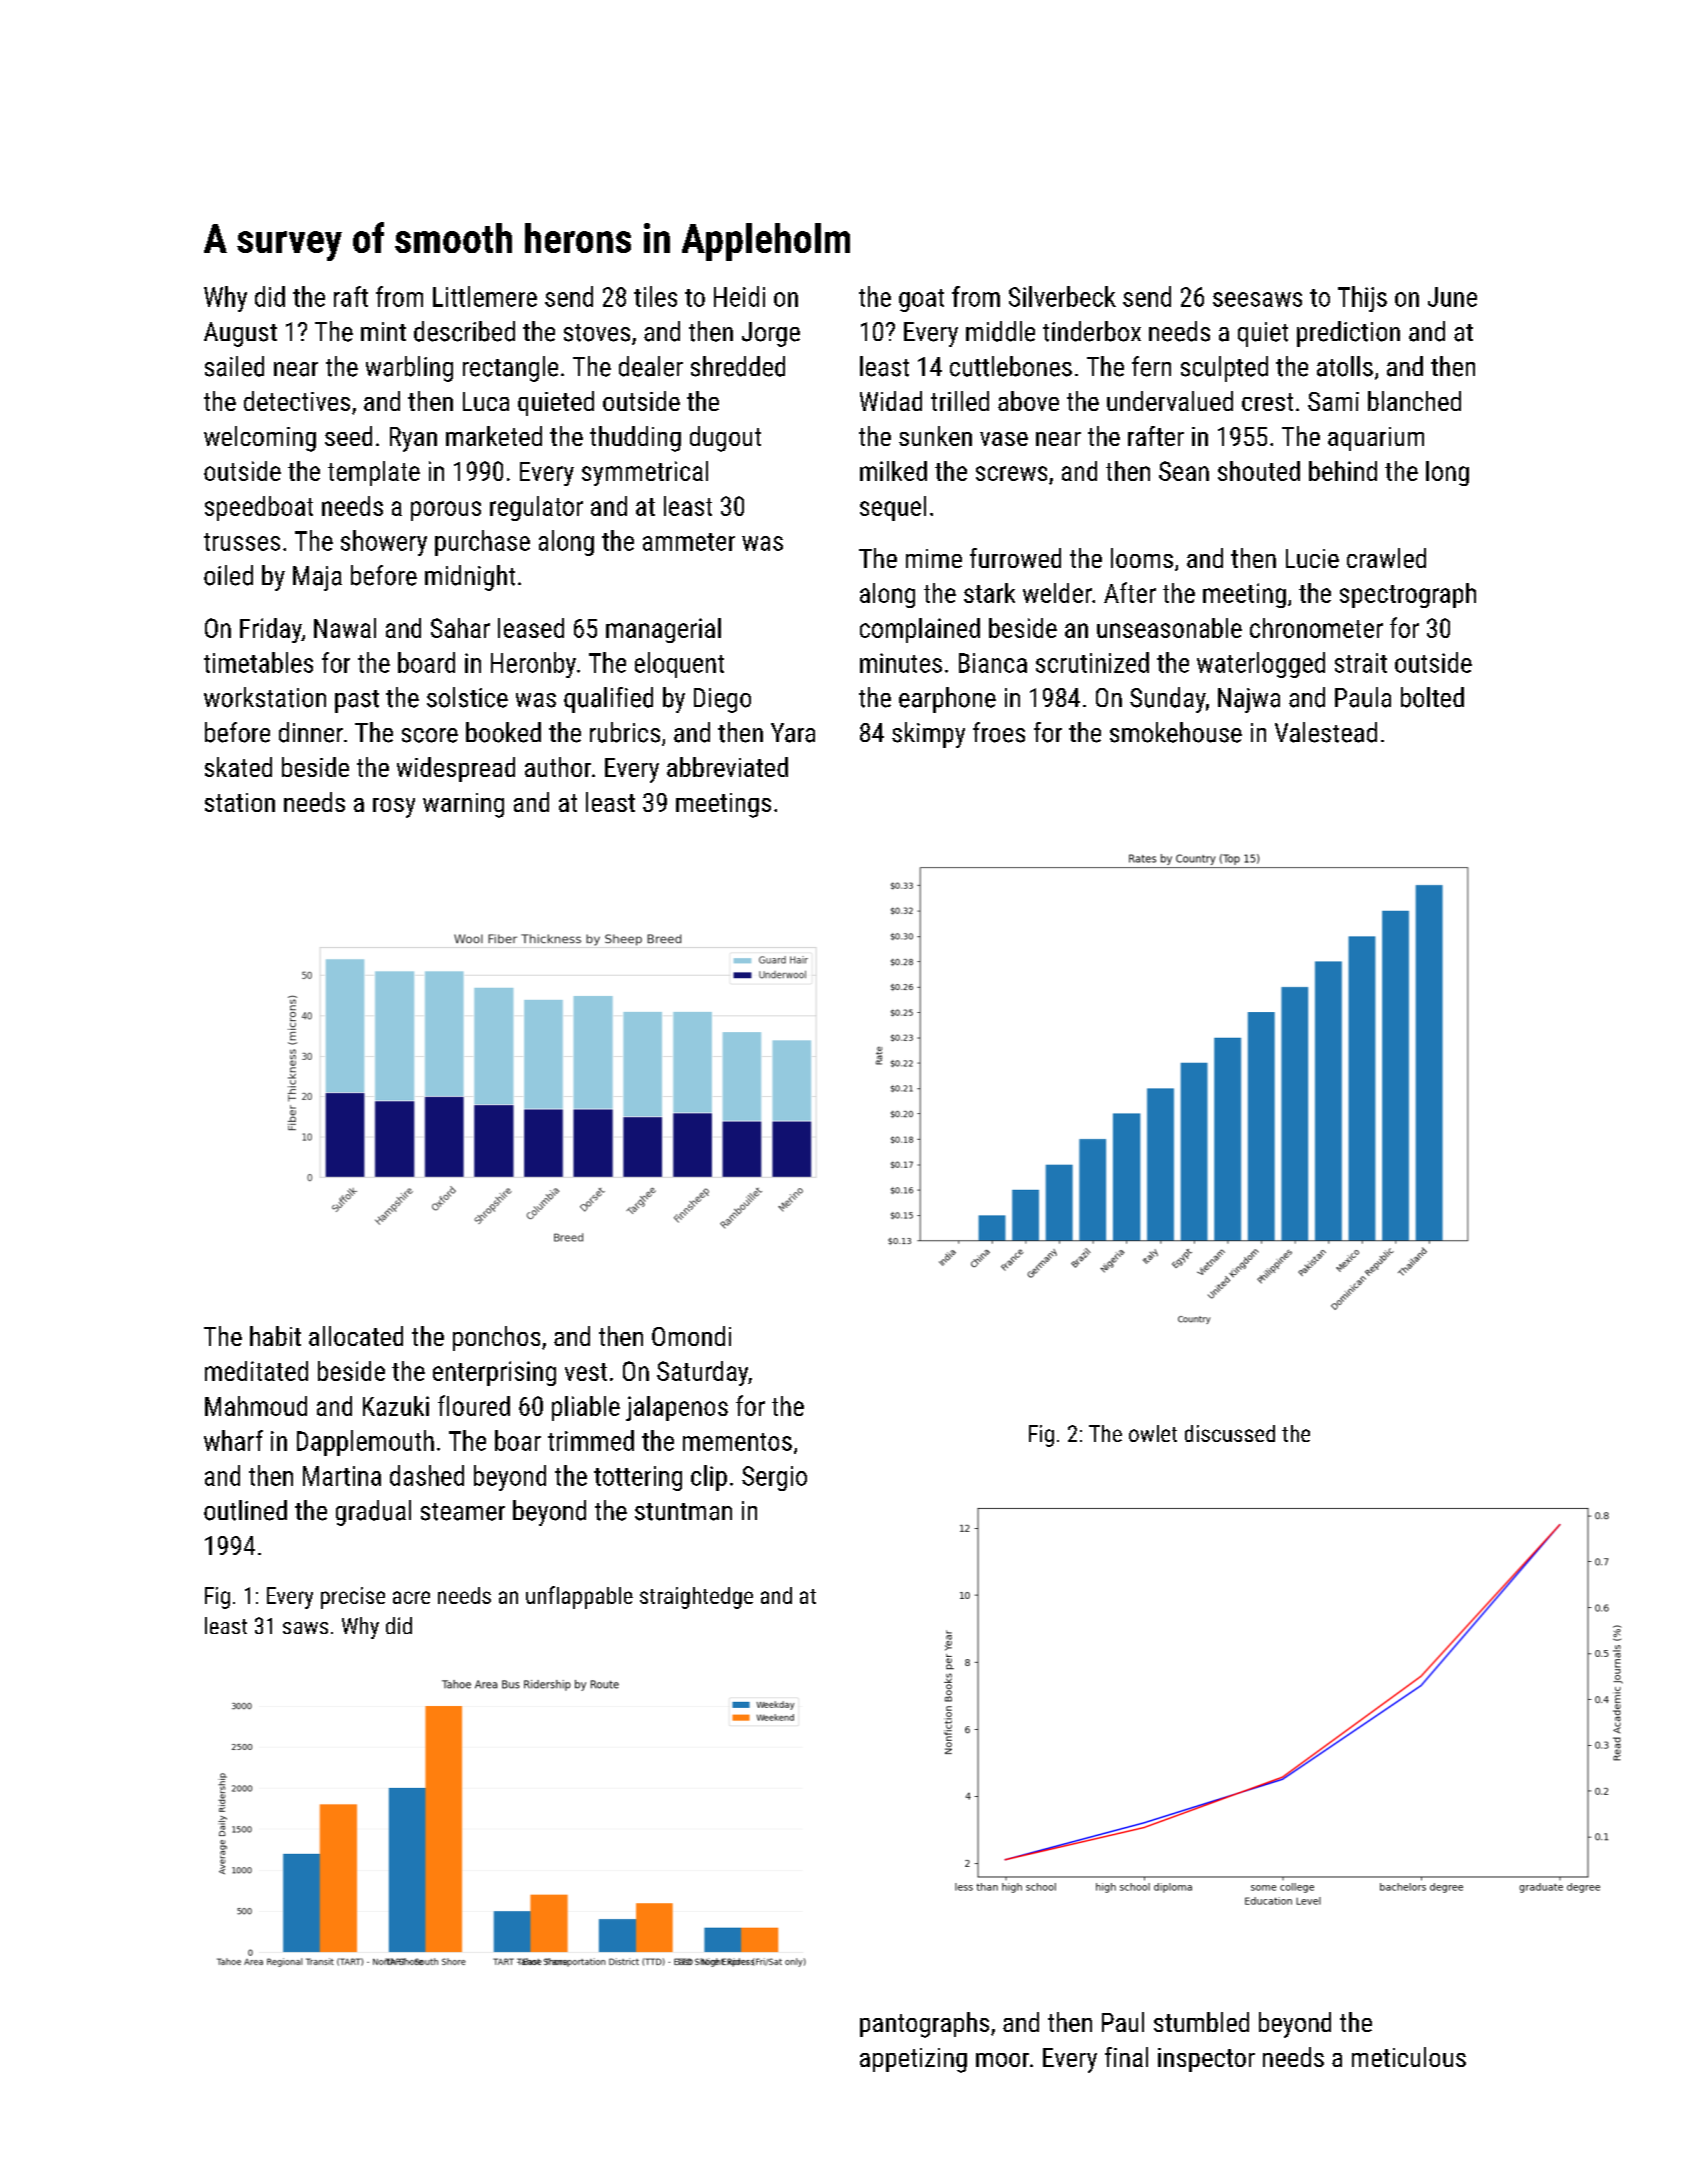 The image size is (1683, 2178). What do you see at coordinates (238, 767) in the screenshot?
I see `skated` at bounding box center [238, 767].
